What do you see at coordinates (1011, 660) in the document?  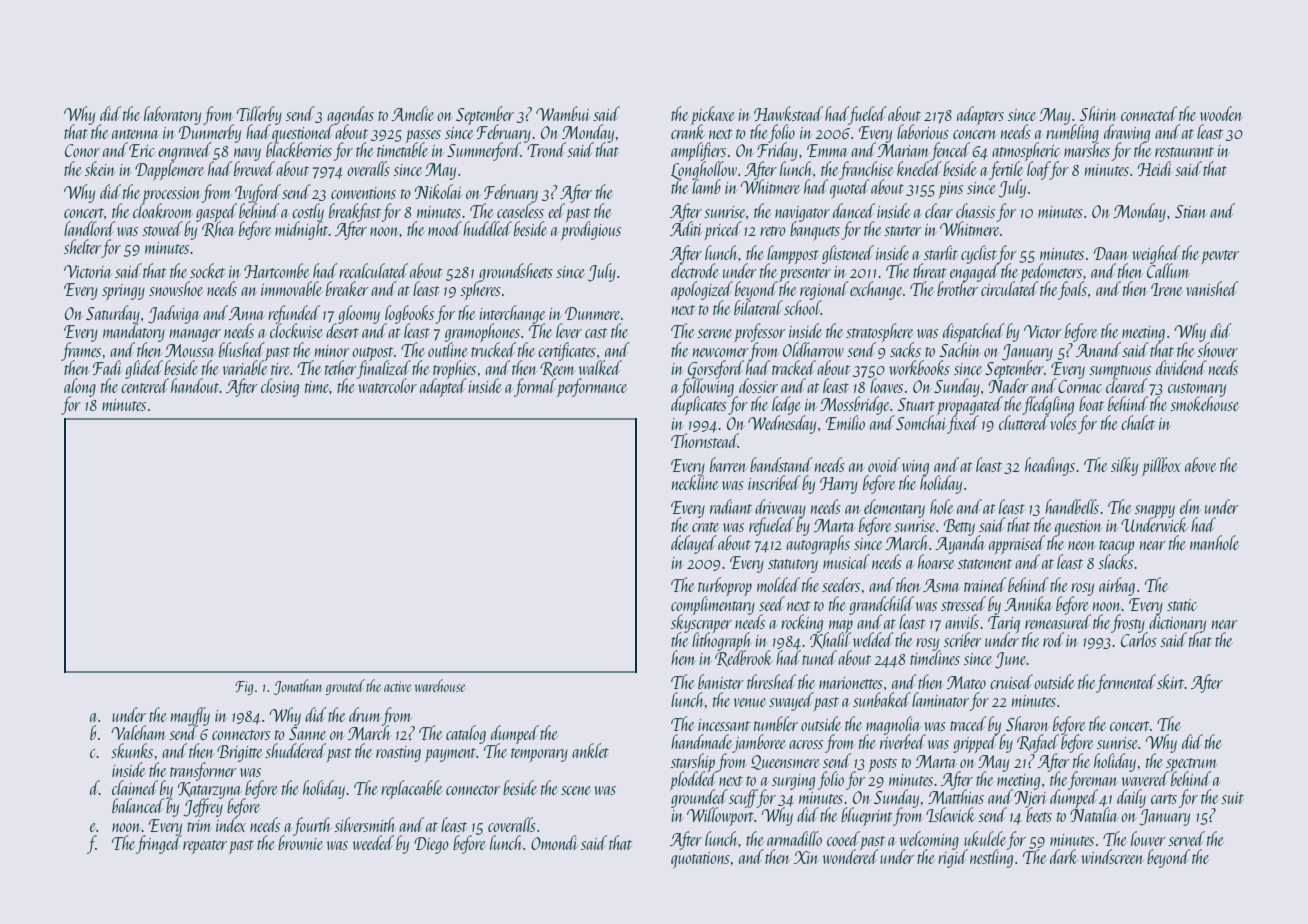 I see `June` at bounding box center [1011, 660].
